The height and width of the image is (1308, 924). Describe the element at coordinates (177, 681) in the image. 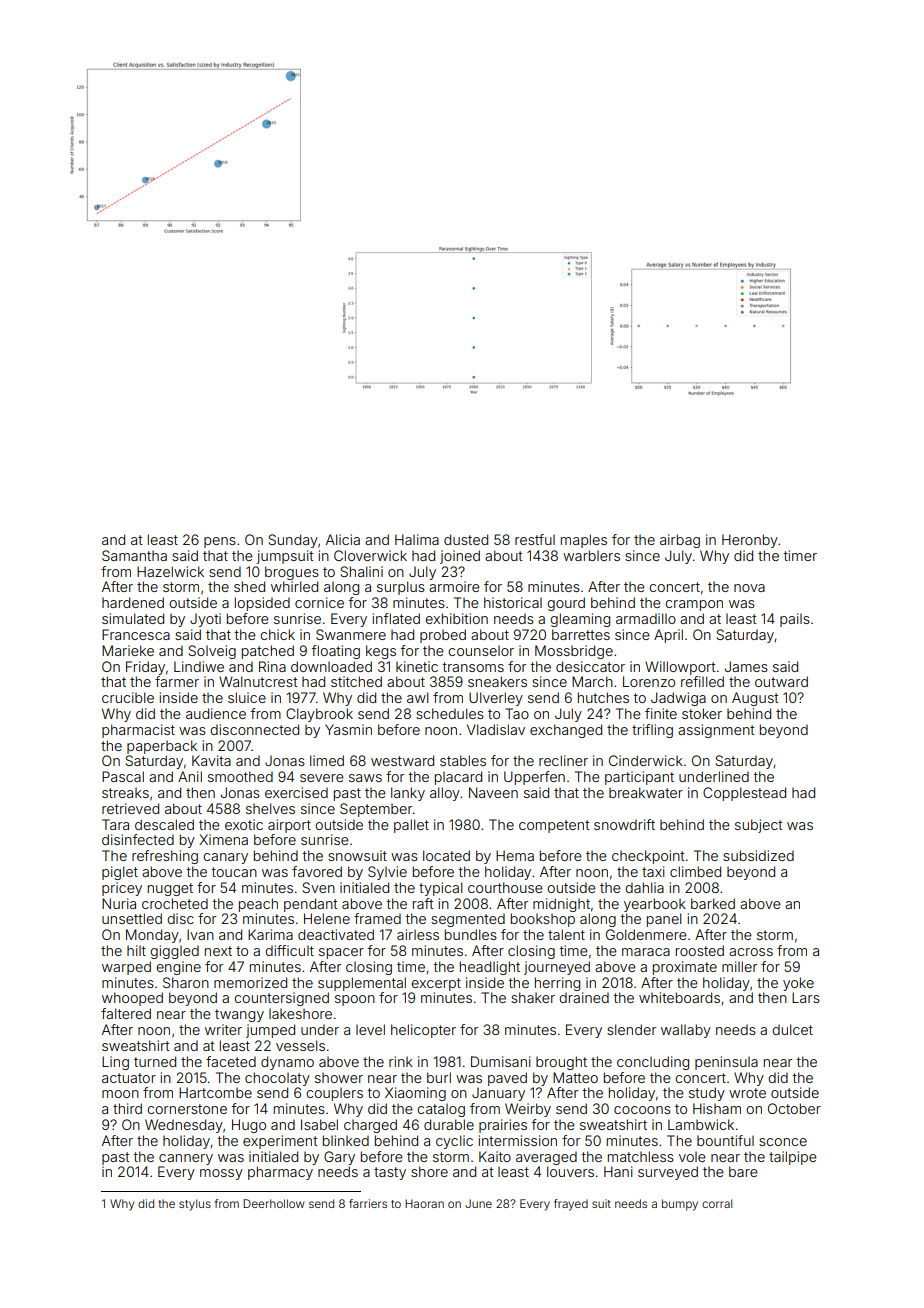

I see `farmer` at that location.
